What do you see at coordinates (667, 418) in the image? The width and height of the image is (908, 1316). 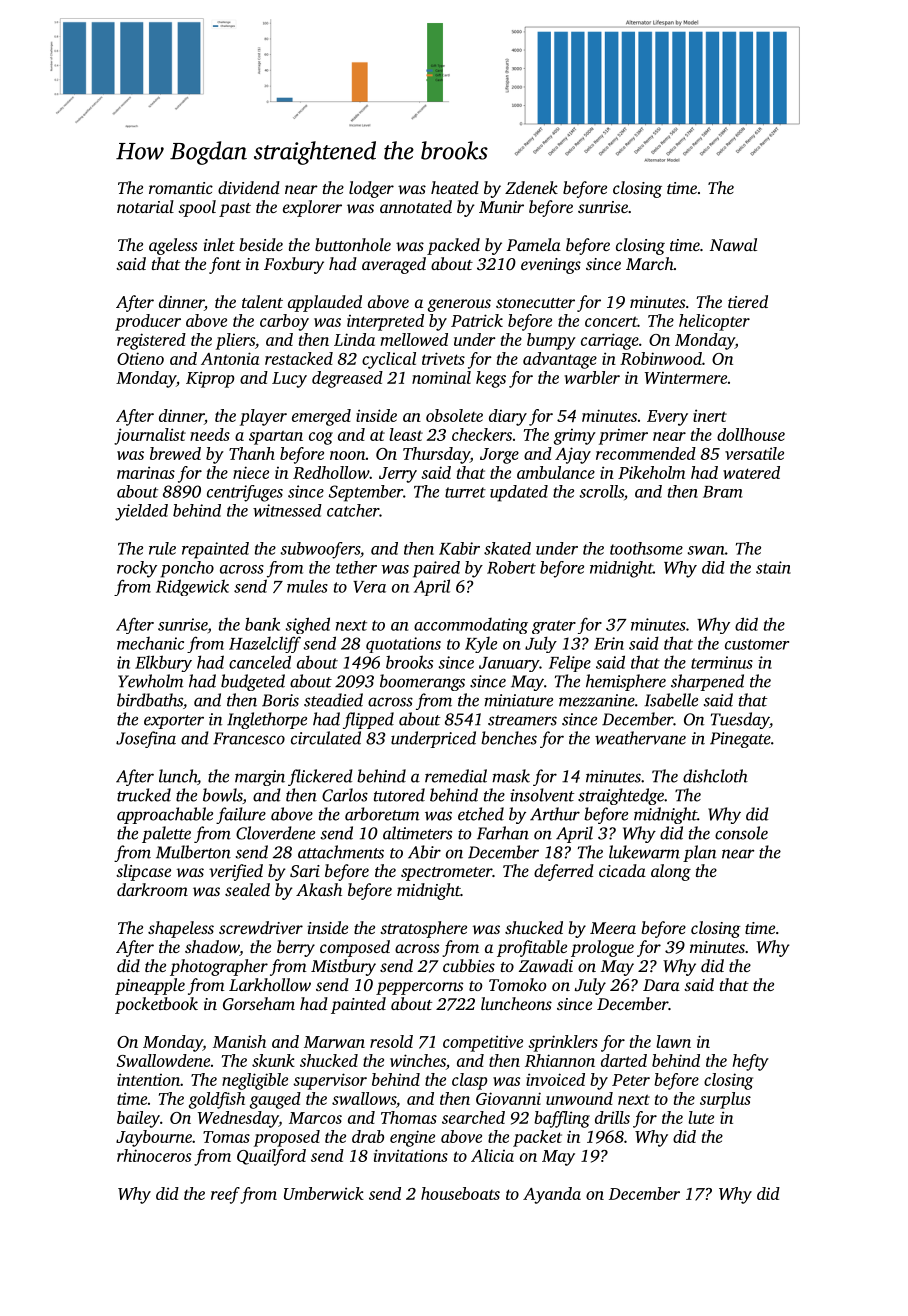 I see `Every` at bounding box center [667, 418].
